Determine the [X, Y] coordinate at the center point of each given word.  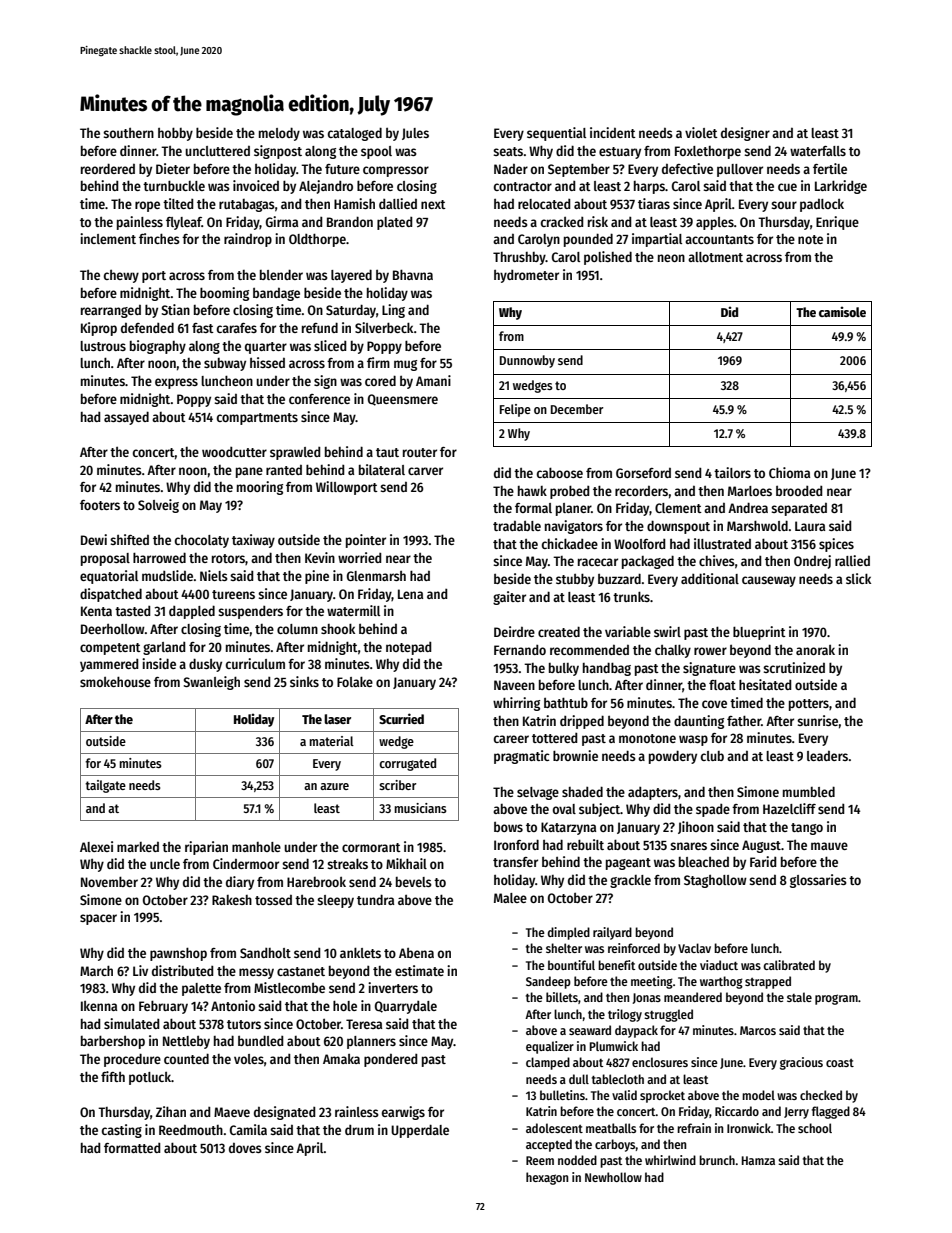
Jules [415, 134]
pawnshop [178, 954]
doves [245, 1148]
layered [351, 276]
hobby [175, 134]
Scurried [401, 718]
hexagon [547, 1178]
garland [164, 648]
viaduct [719, 965]
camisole [842, 311]
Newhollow [613, 1177]
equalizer [550, 1047]
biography [158, 347]
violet [701, 132]
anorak [815, 650]
